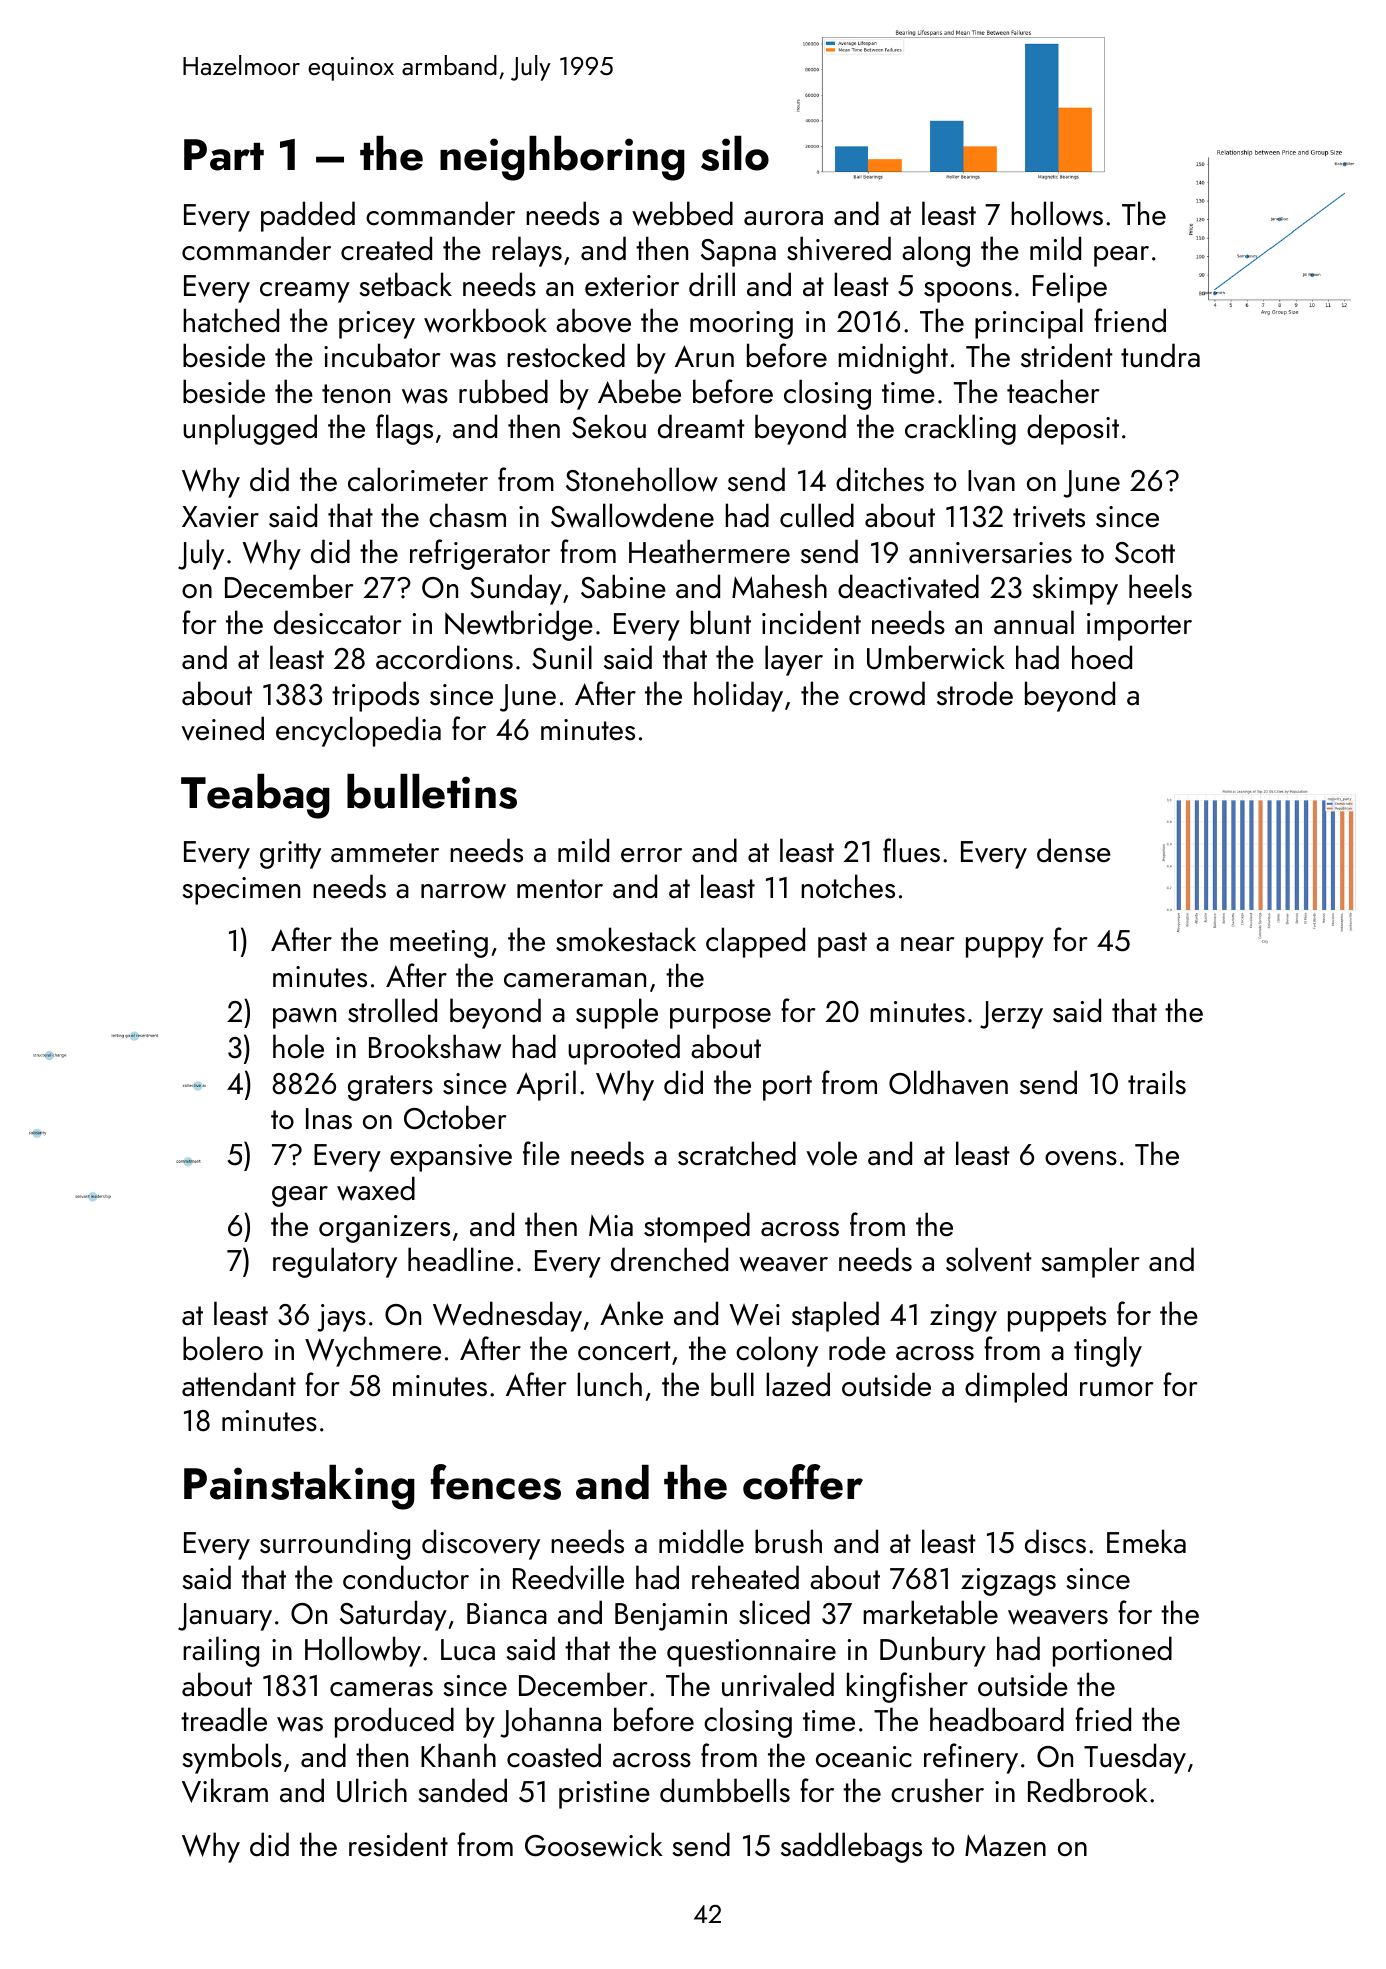 The height and width of the document is (1969, 1386). I want to click on holiday, so click(738, 696).
